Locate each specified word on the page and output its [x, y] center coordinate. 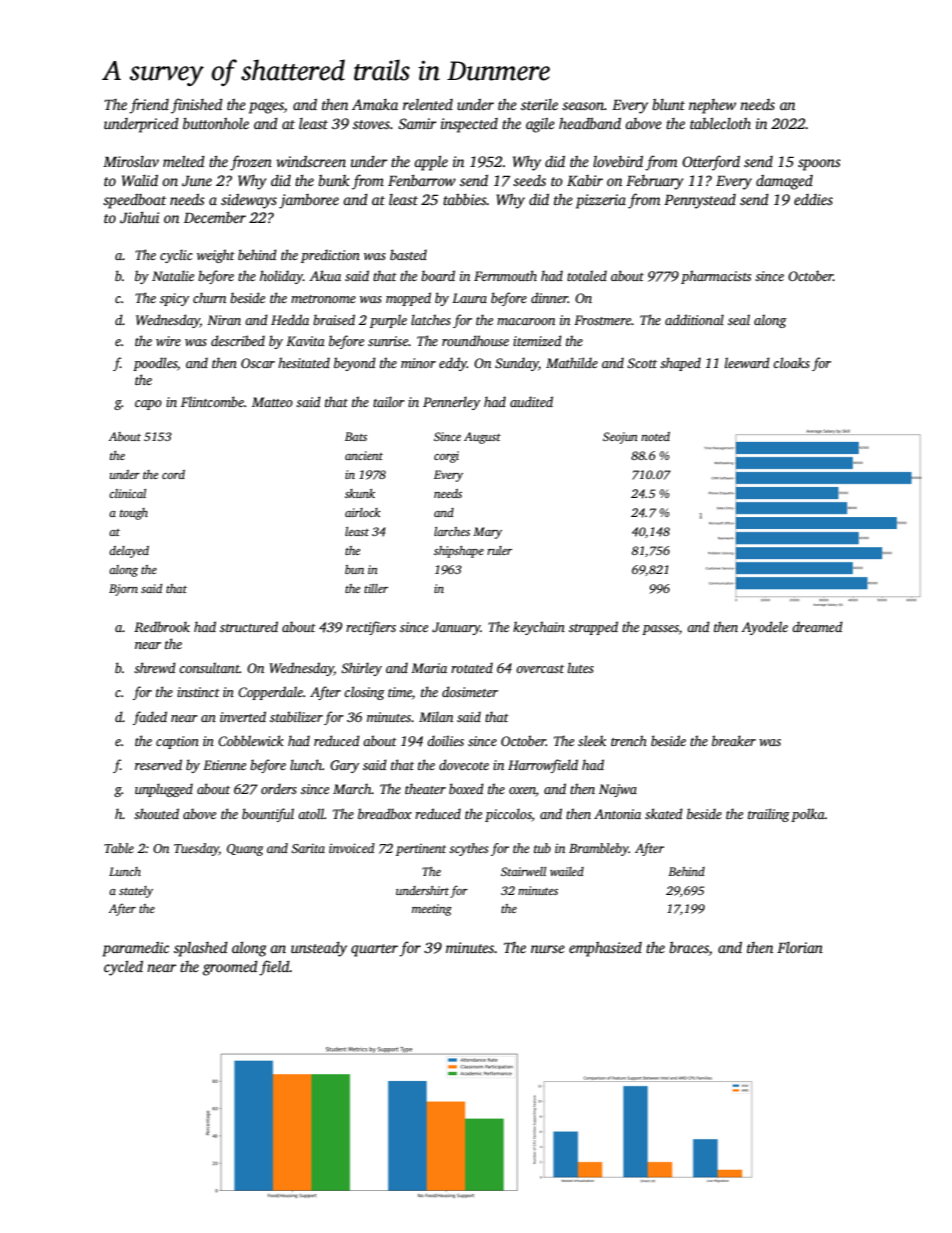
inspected [469, 125]
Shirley [361, 669]
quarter [374, 950]
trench [629, 740]
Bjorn [123, 590]
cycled [123, 968]
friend [149, 106]
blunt [668, 104]
